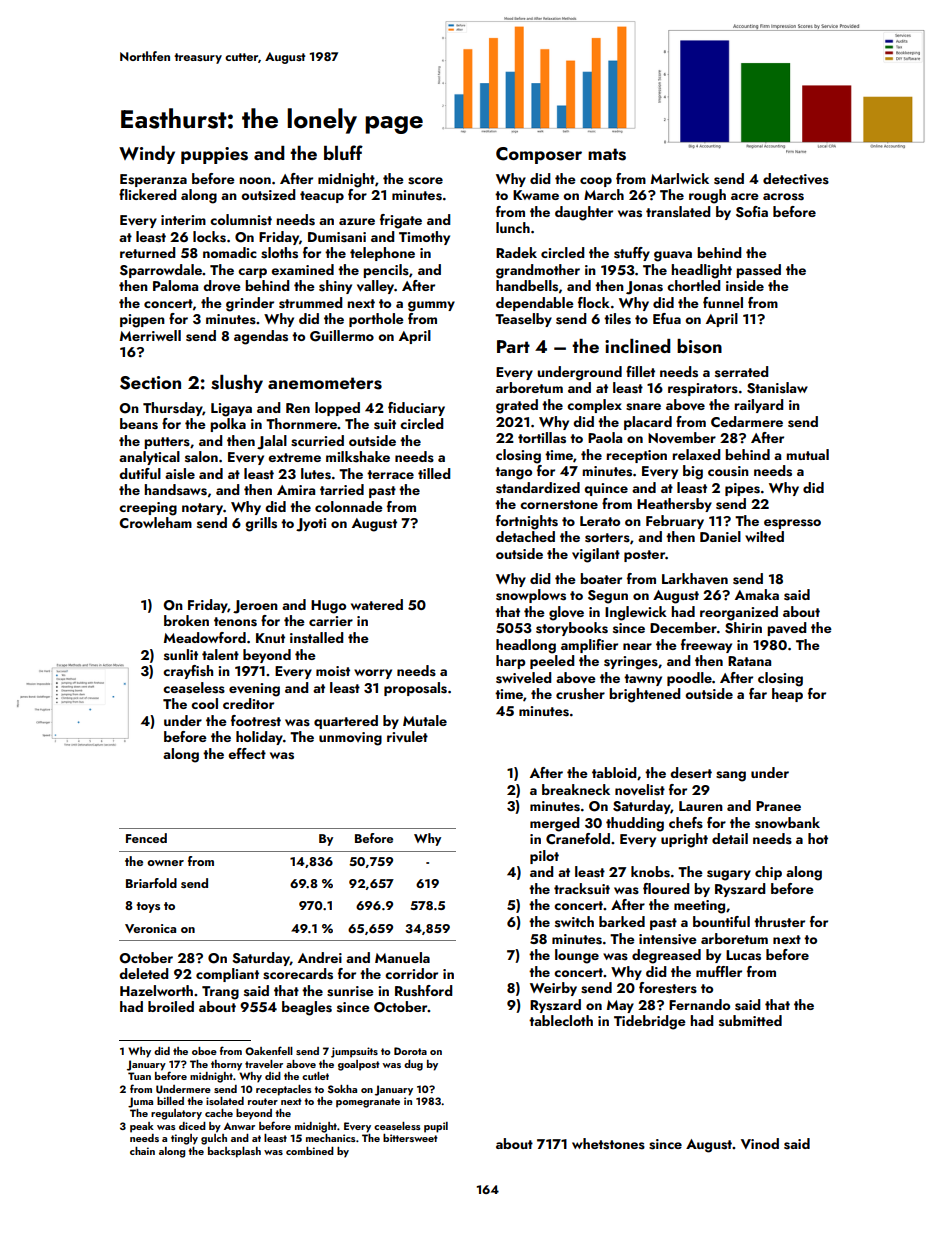  I want to click on bluff, so click(343, 152).
